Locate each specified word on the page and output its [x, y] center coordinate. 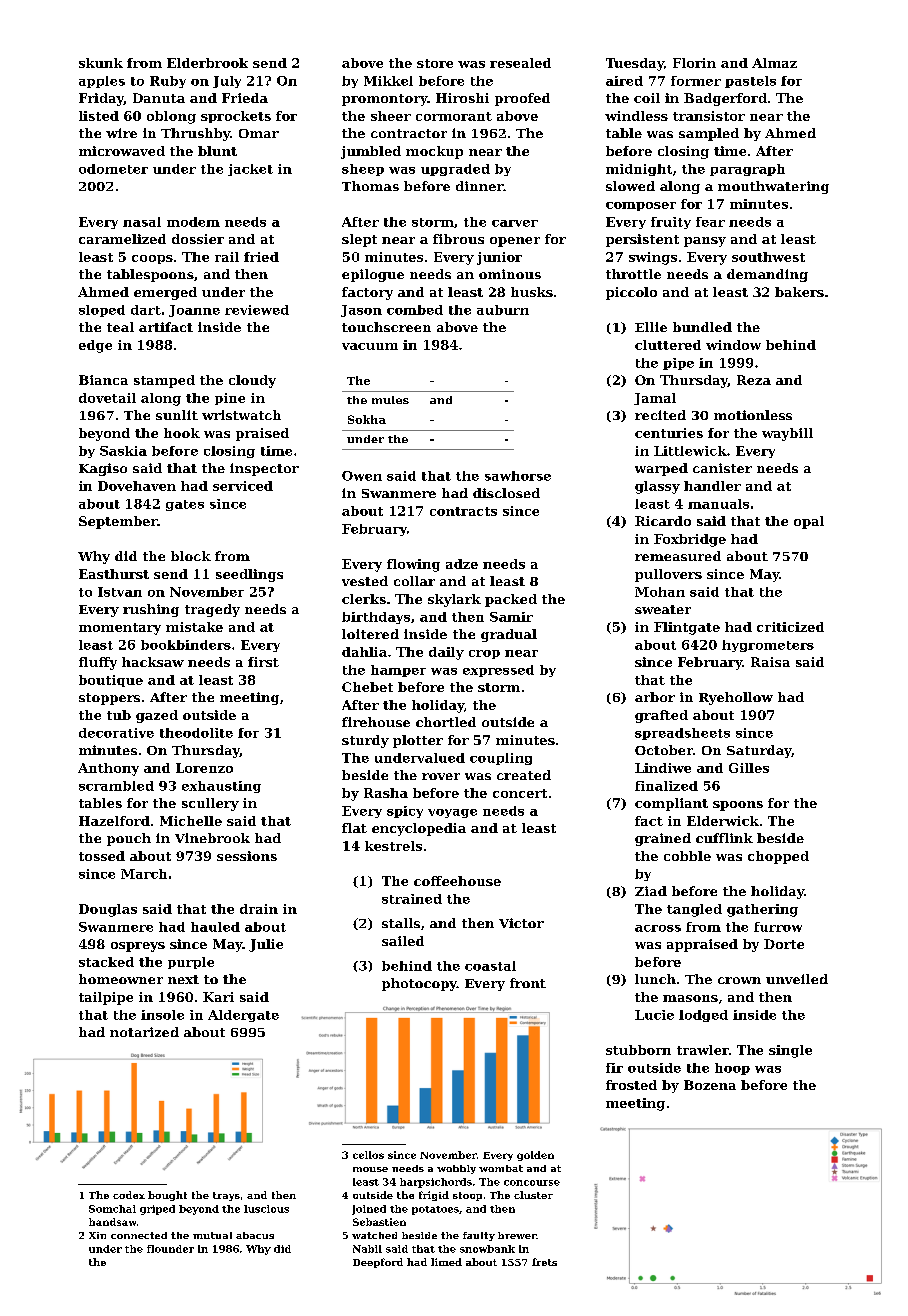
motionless [753, 415]
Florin [694, 63]
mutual [212, 1235]
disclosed [506, 493]
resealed [520, 63]
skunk [101, 63]
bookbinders [186, 645]
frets [544, 1262]
